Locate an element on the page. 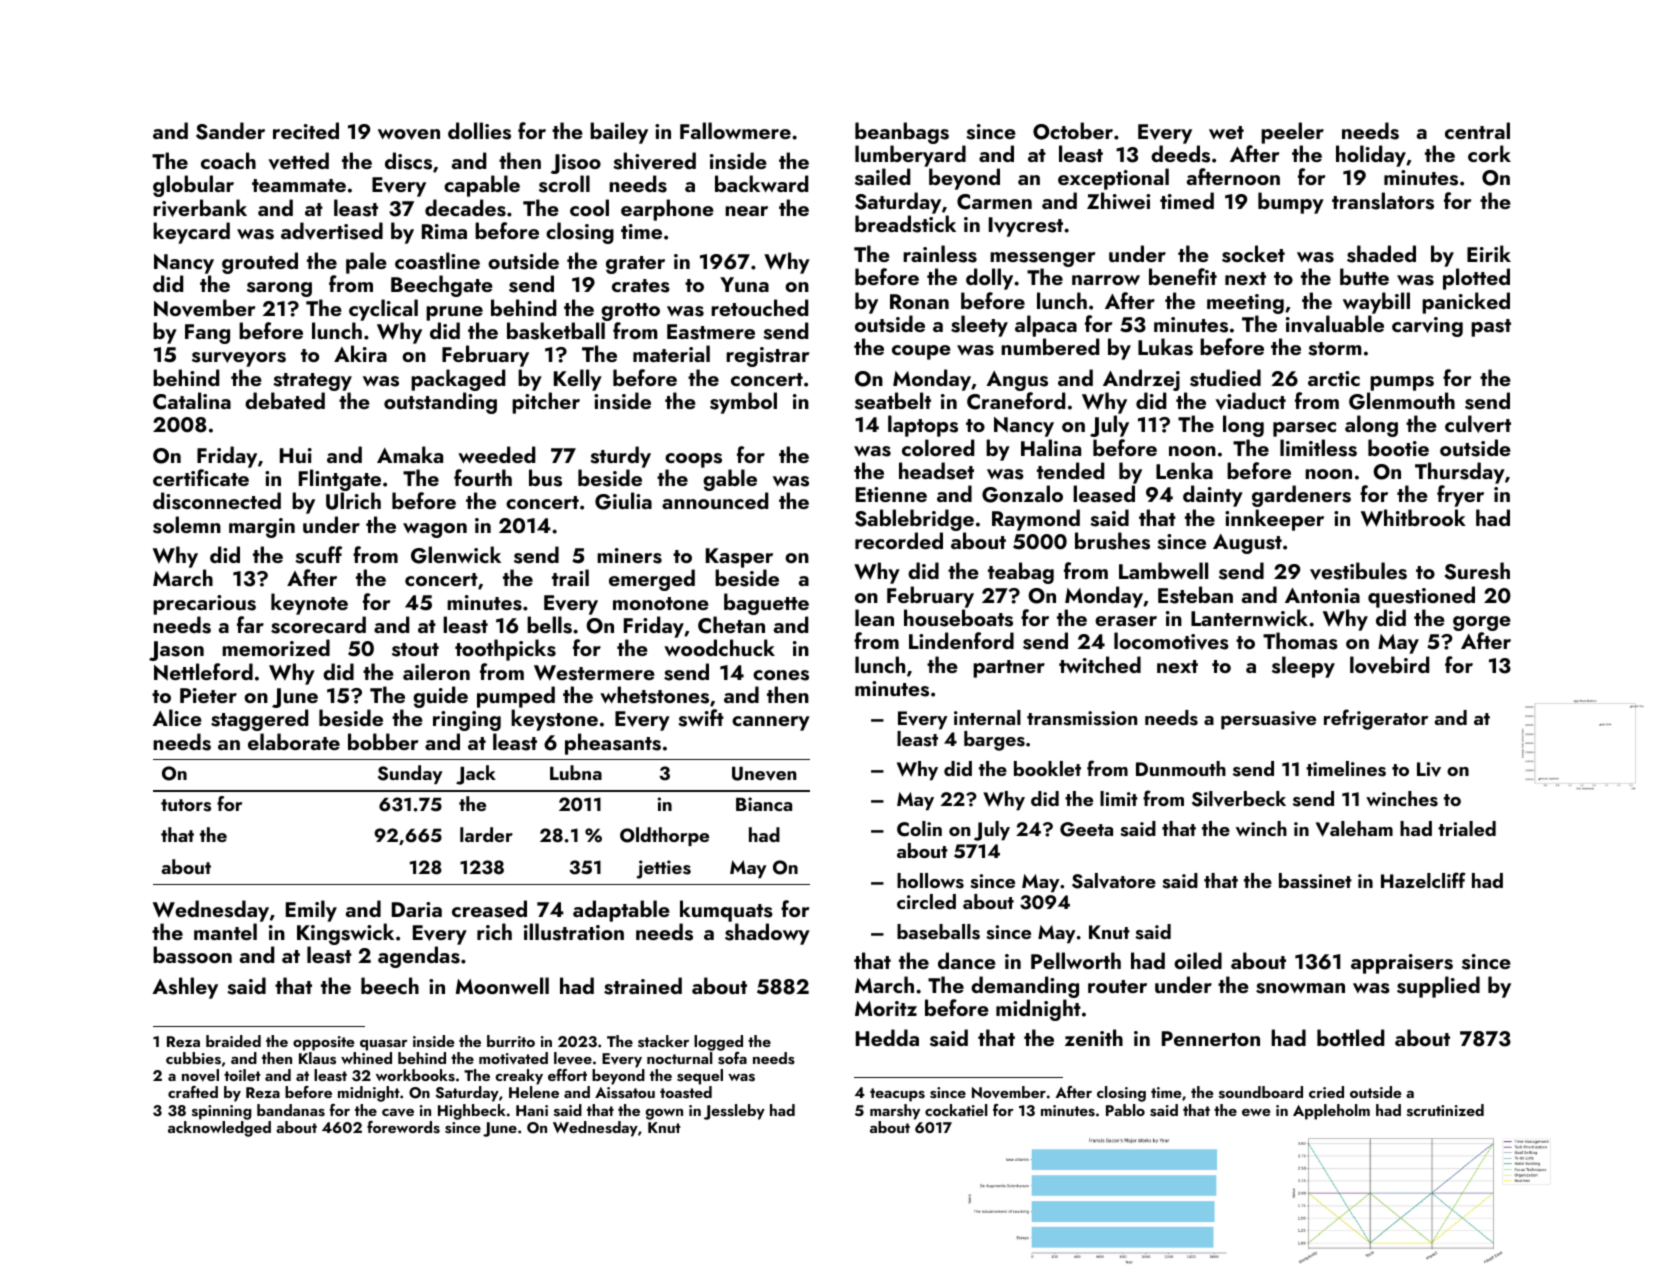 This image has width=1664, height=1286. prune is located at coordinates (454, 313).
